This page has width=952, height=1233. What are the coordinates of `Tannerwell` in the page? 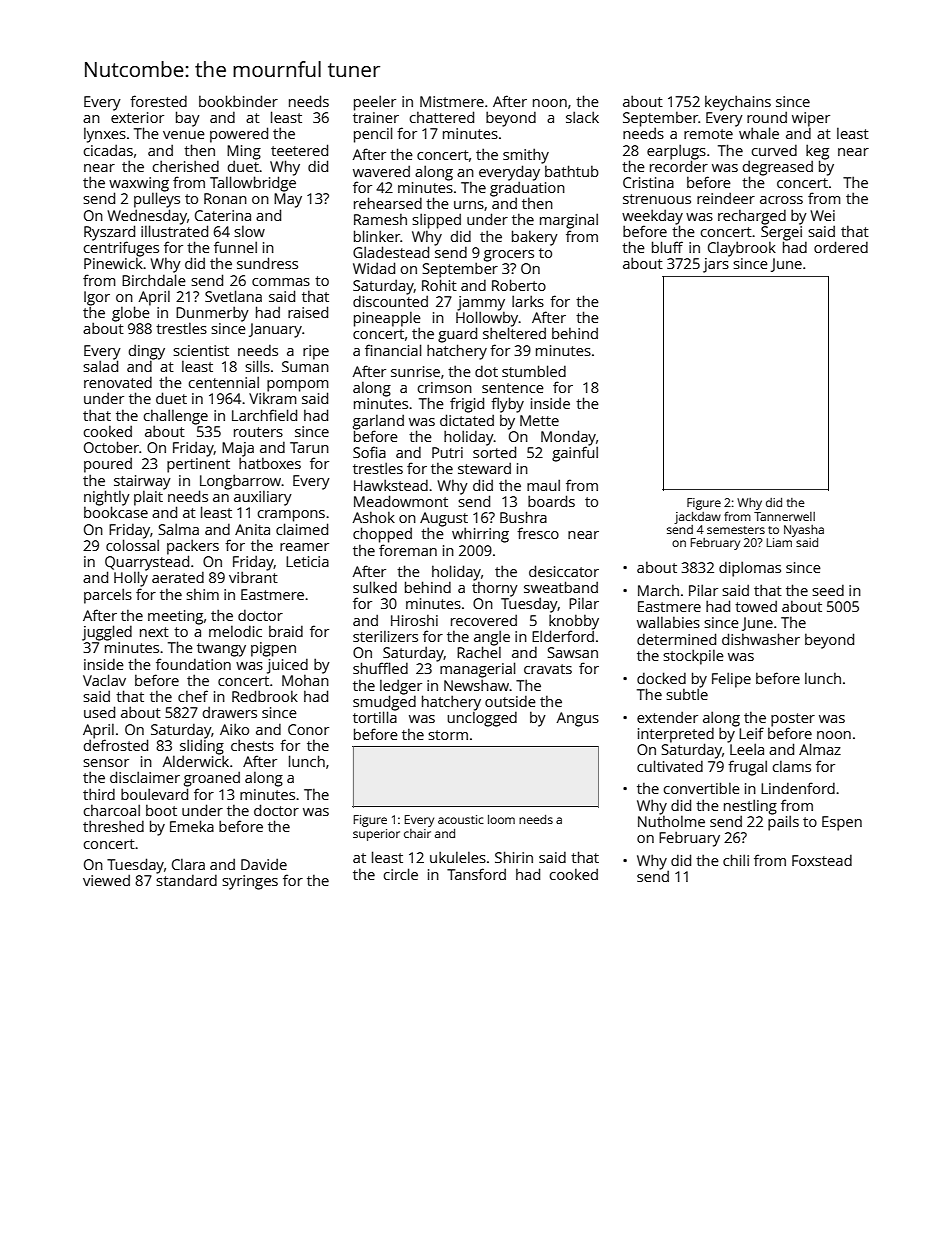 It's located at (784, 516).
